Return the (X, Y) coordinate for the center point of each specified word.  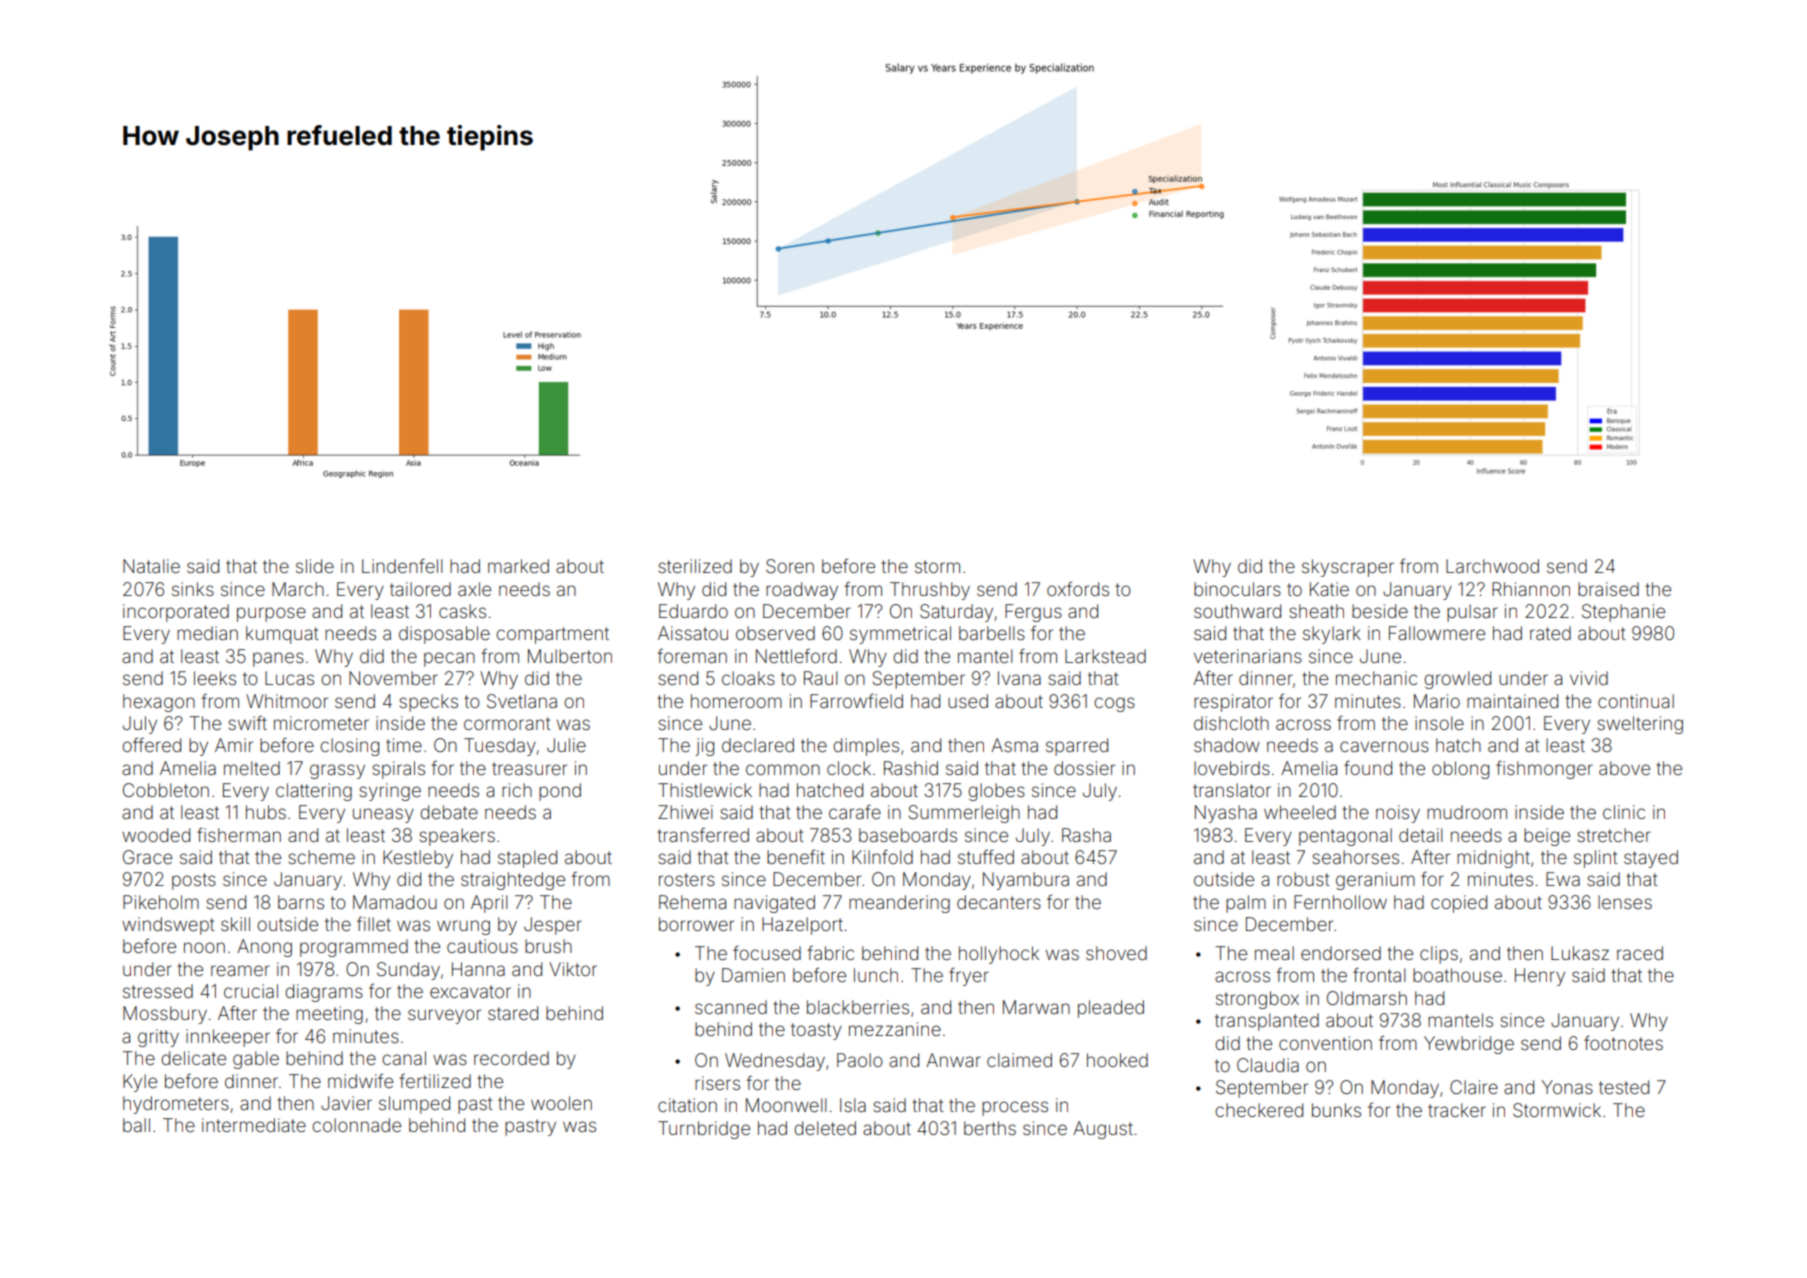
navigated (774, 904)
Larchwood (1492, 566)
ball (136, 1125)
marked (518, 566)
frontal (1379, 974)
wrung (463, 927)
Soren (790, 566)
